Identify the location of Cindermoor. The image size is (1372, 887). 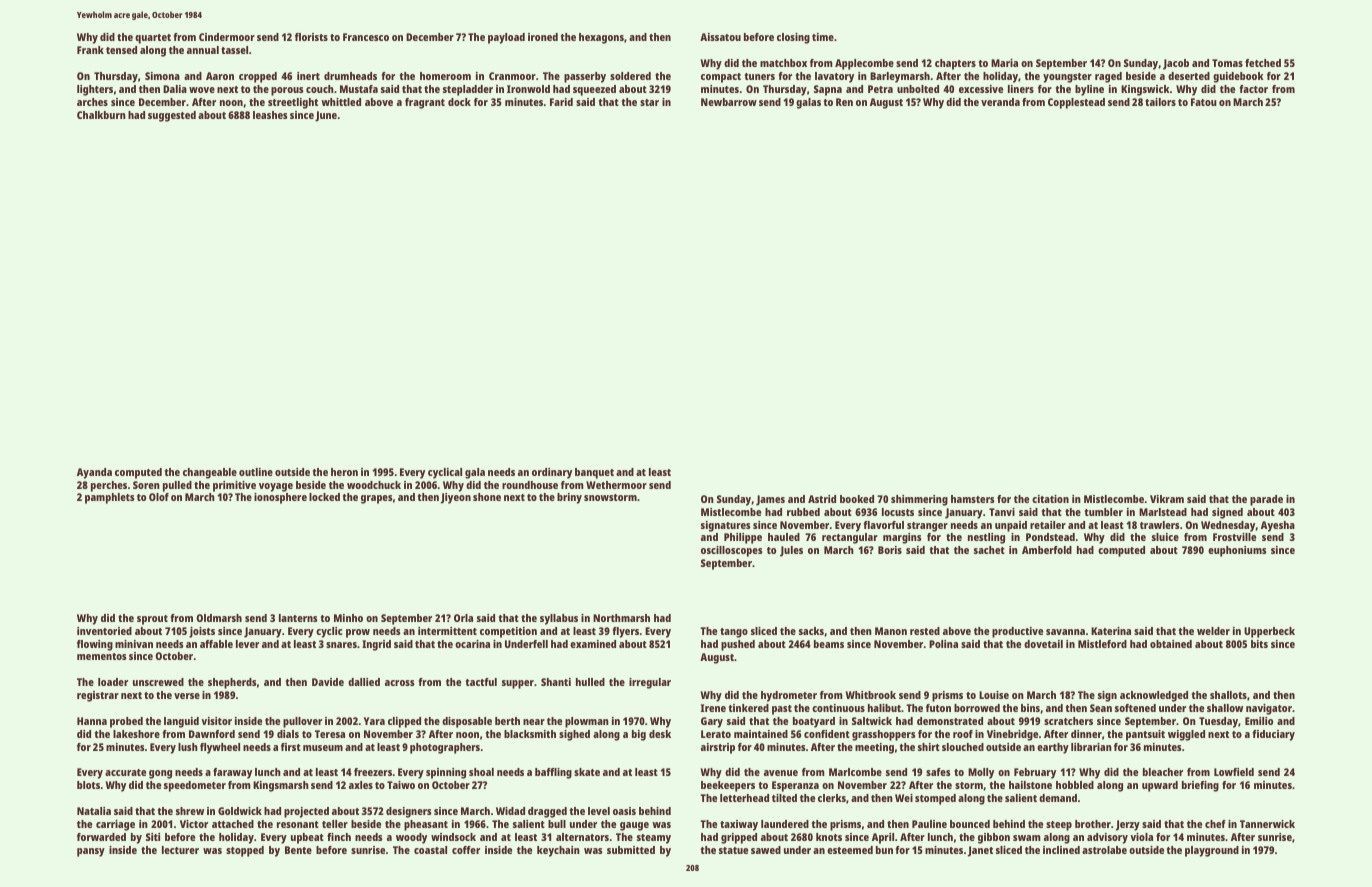
(227, 37).
